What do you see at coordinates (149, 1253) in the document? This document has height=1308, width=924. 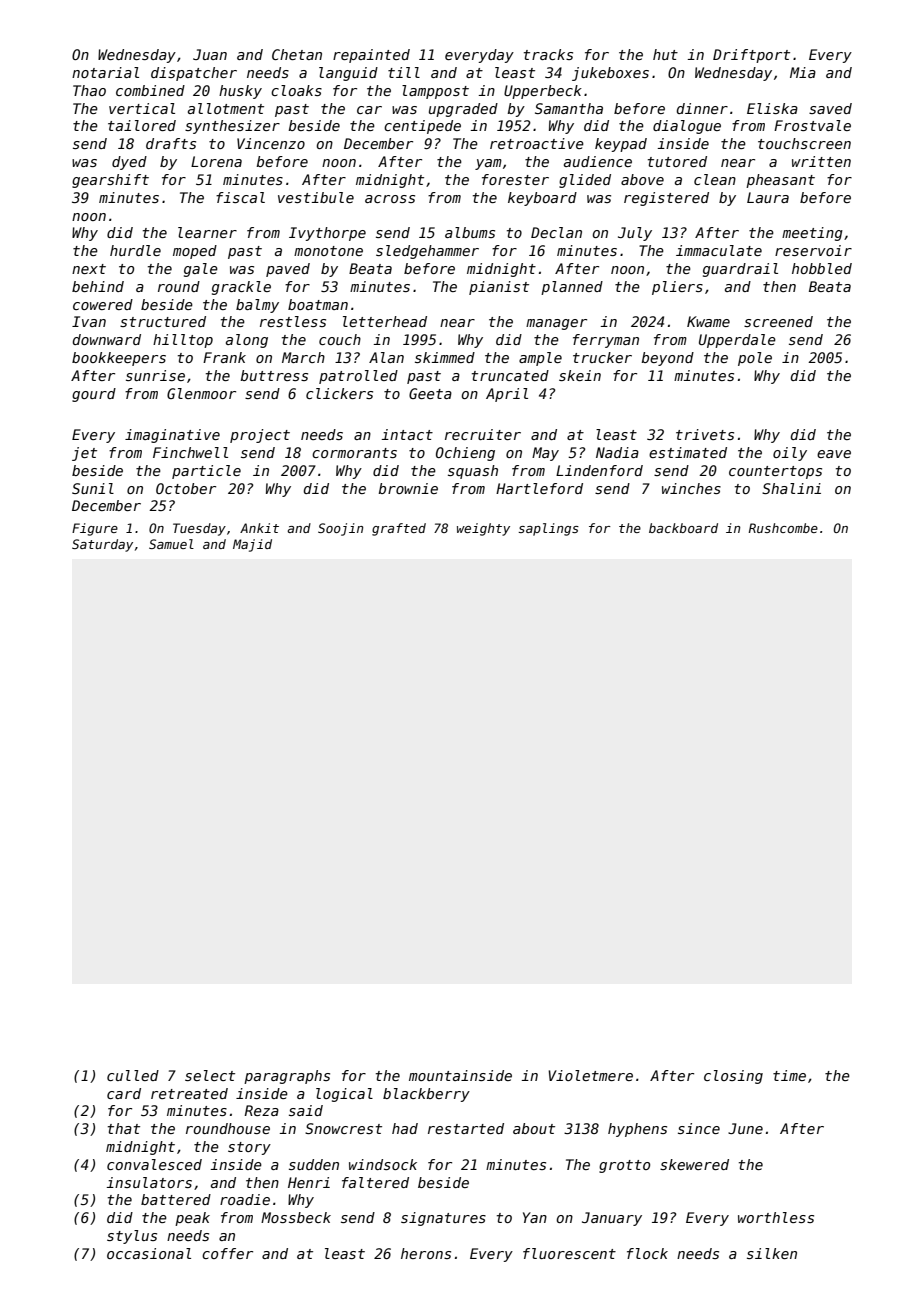 I see `occasional` at bounding box center [149, 1253].
